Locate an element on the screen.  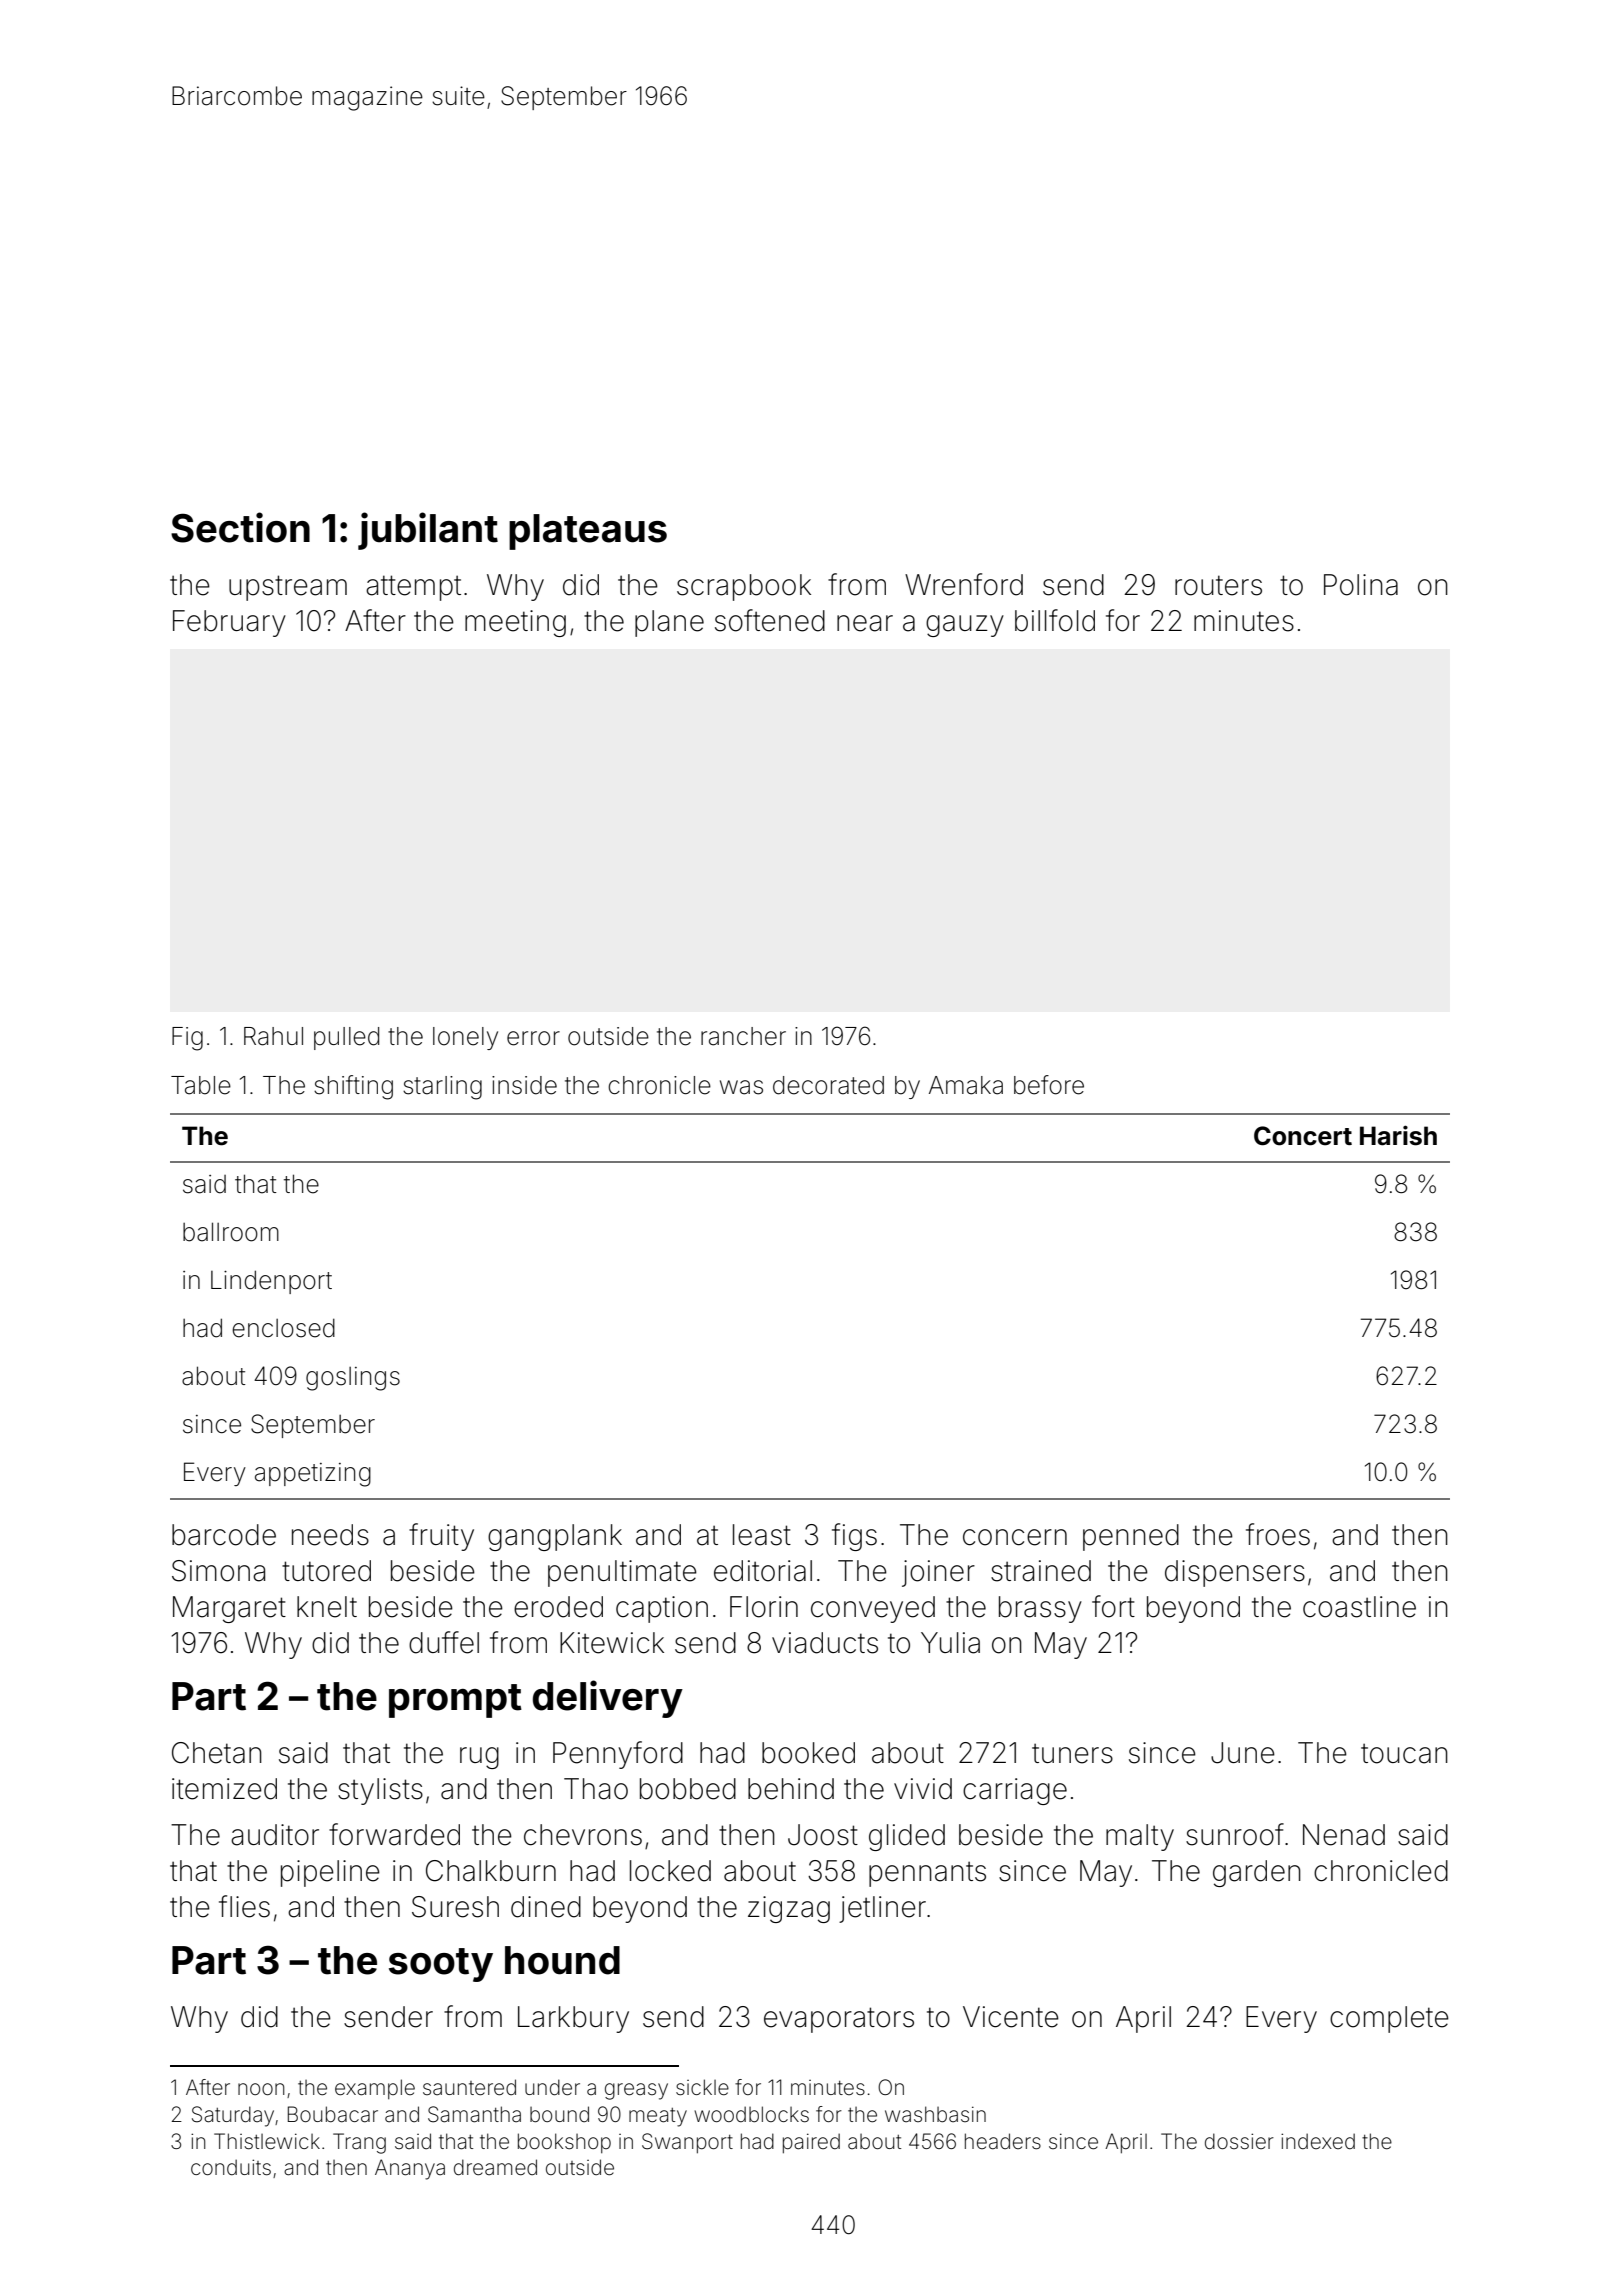
billfold is located at coordinates (1055, 620).
